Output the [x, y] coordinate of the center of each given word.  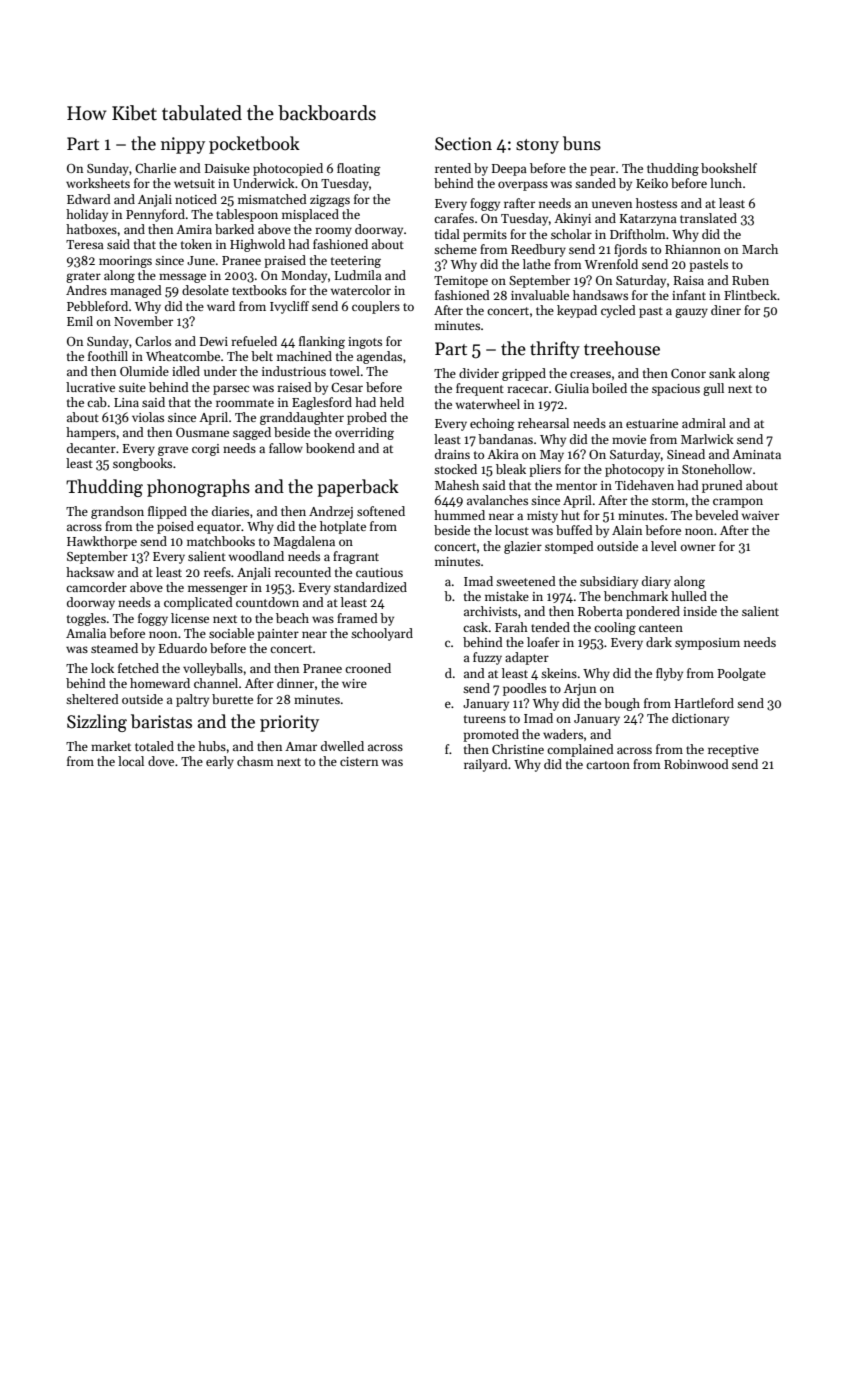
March [760, 249]
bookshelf [729, 168]
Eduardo [183, 648]
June [201, 260]
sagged [252, 433]
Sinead [686, 454]
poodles [524, 689]
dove [161, 761]
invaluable [540, 295]
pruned [722, 486]
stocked [455, 469]
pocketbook [254, 145]
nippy [183, 145]
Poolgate [741, 674]
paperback [358, 488]
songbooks [142, 464]
